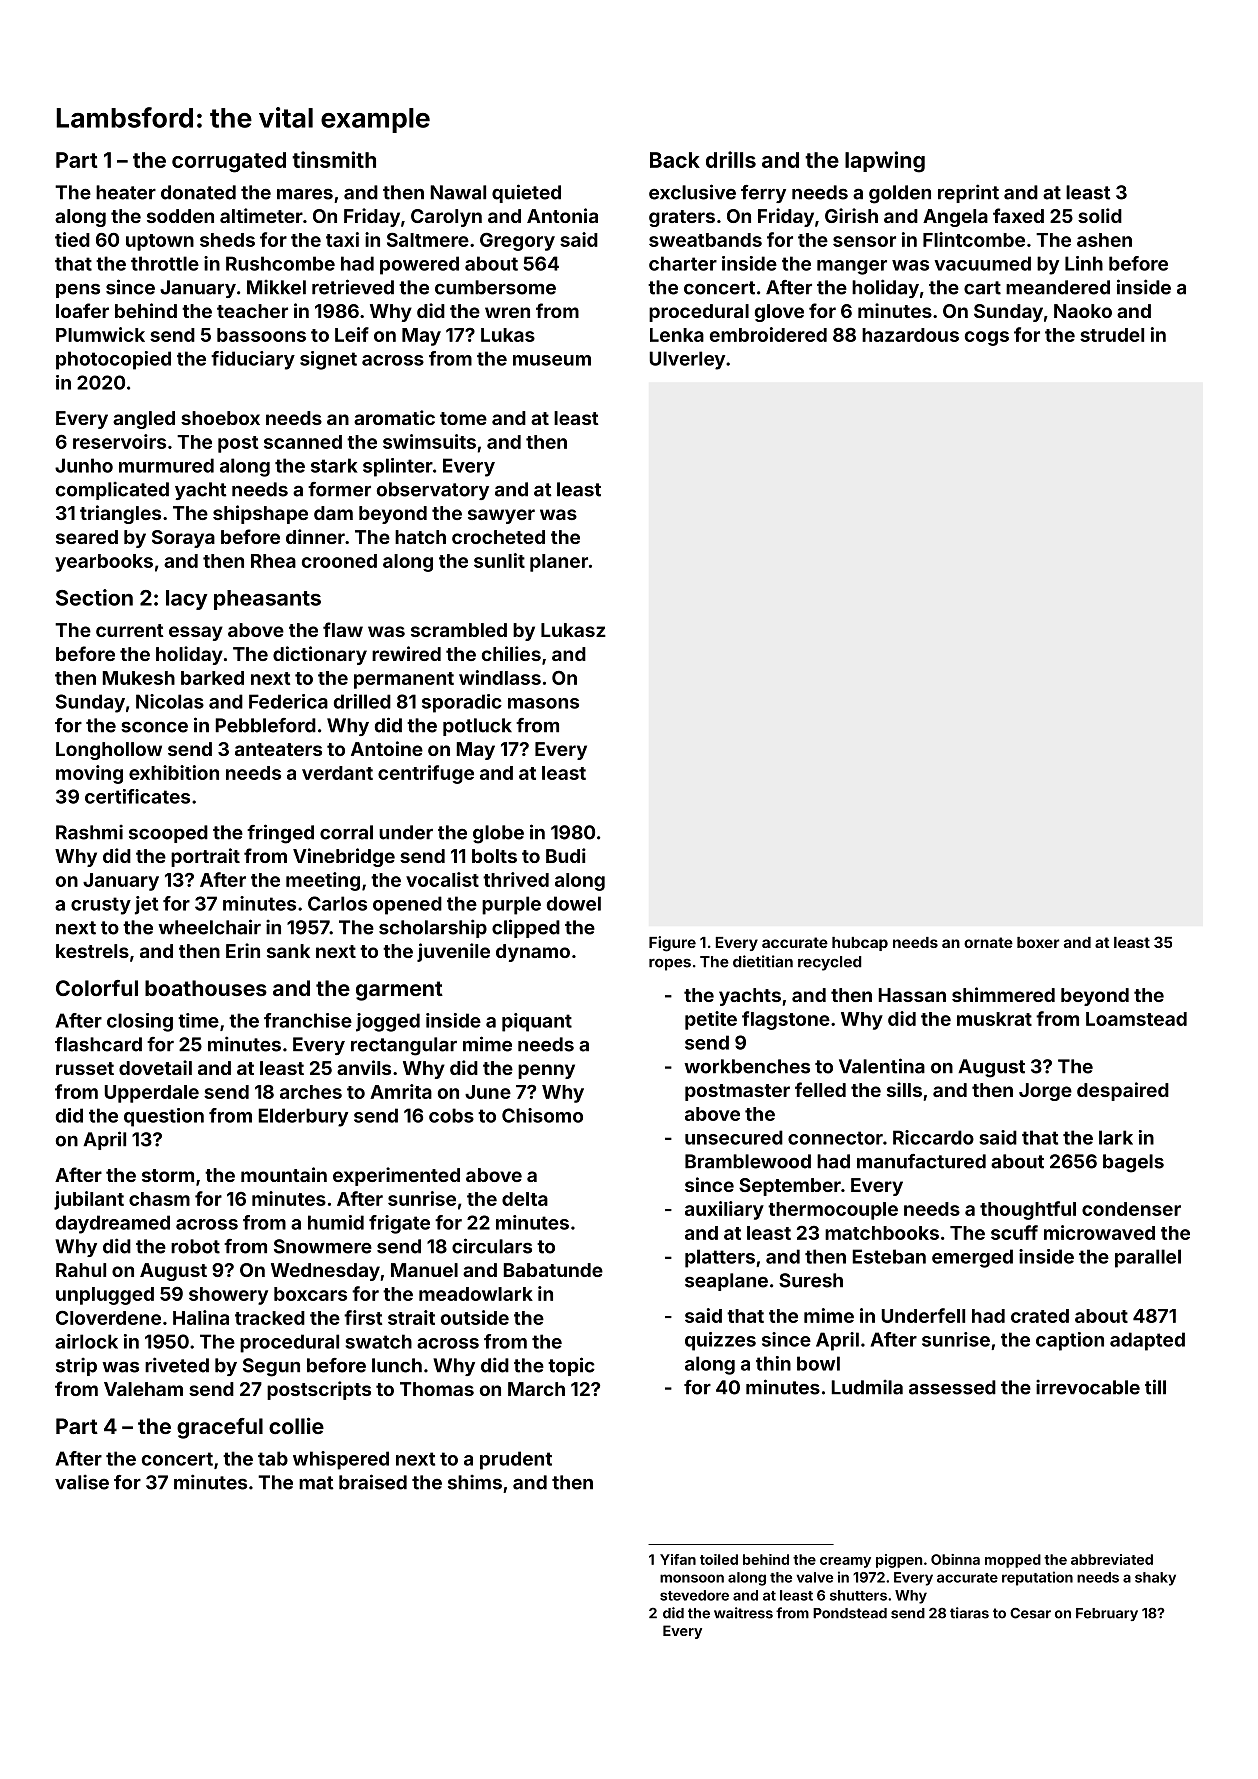  Describe the element at coordinates (1100, 215) in the image. I see `solid` at that location.
